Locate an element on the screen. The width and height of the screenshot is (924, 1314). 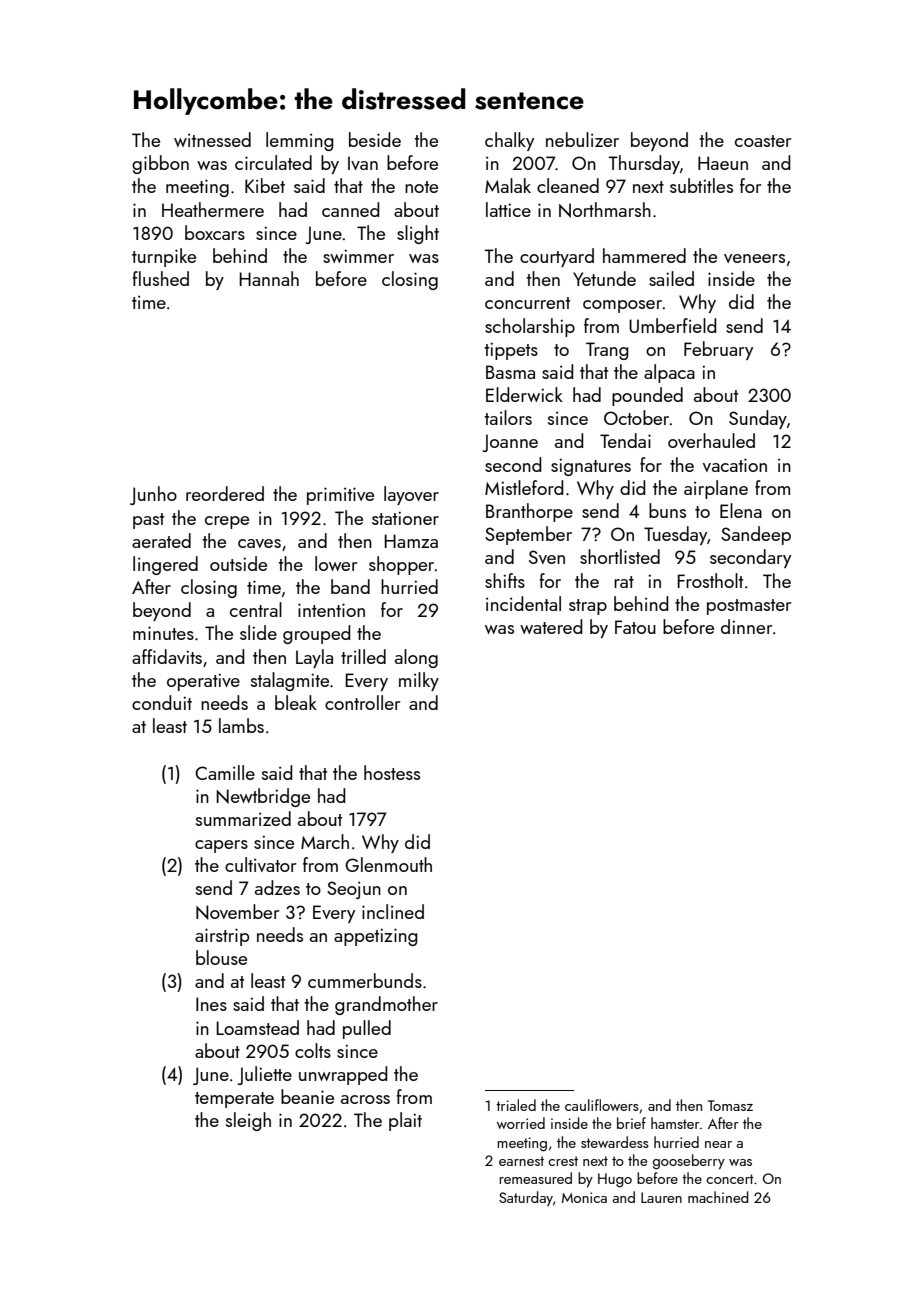
dinner is located at coordinates (746, 626).
